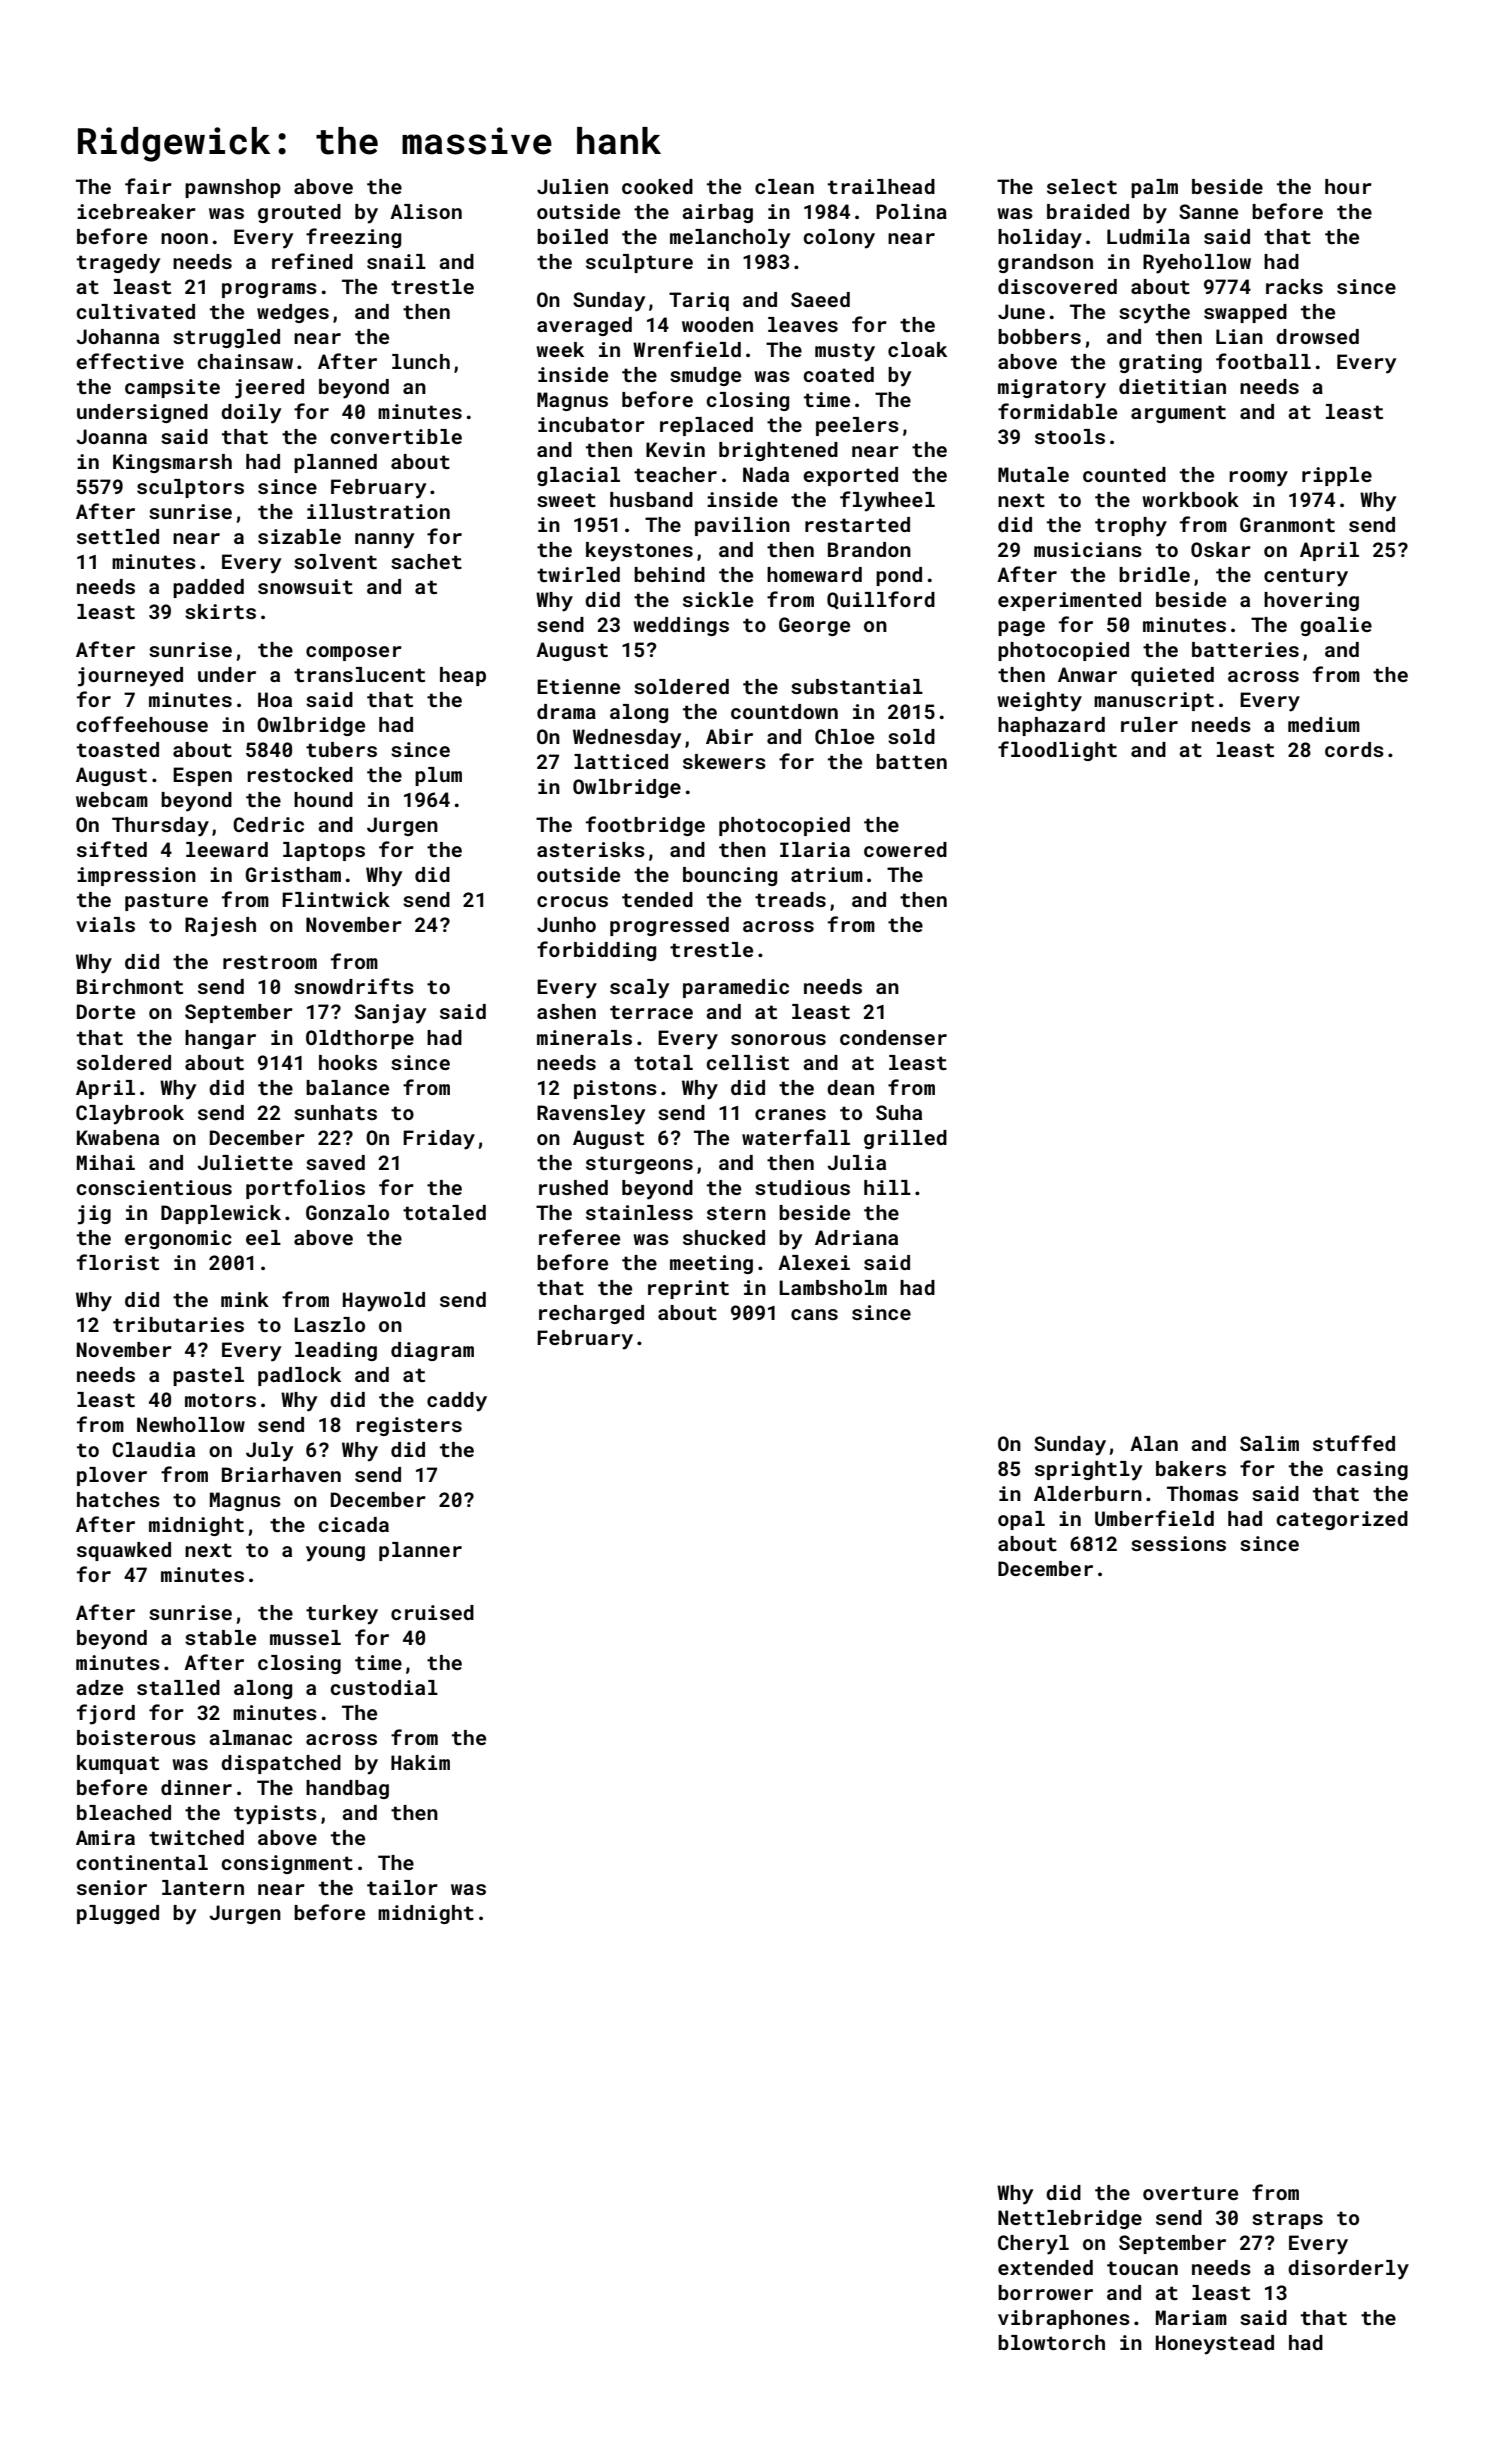 This screenshot has height=2464, width=1496. What do you see at coordinates (572, 186) in the screenshot?
I see `Julien` at bounding box center [572, 186].
